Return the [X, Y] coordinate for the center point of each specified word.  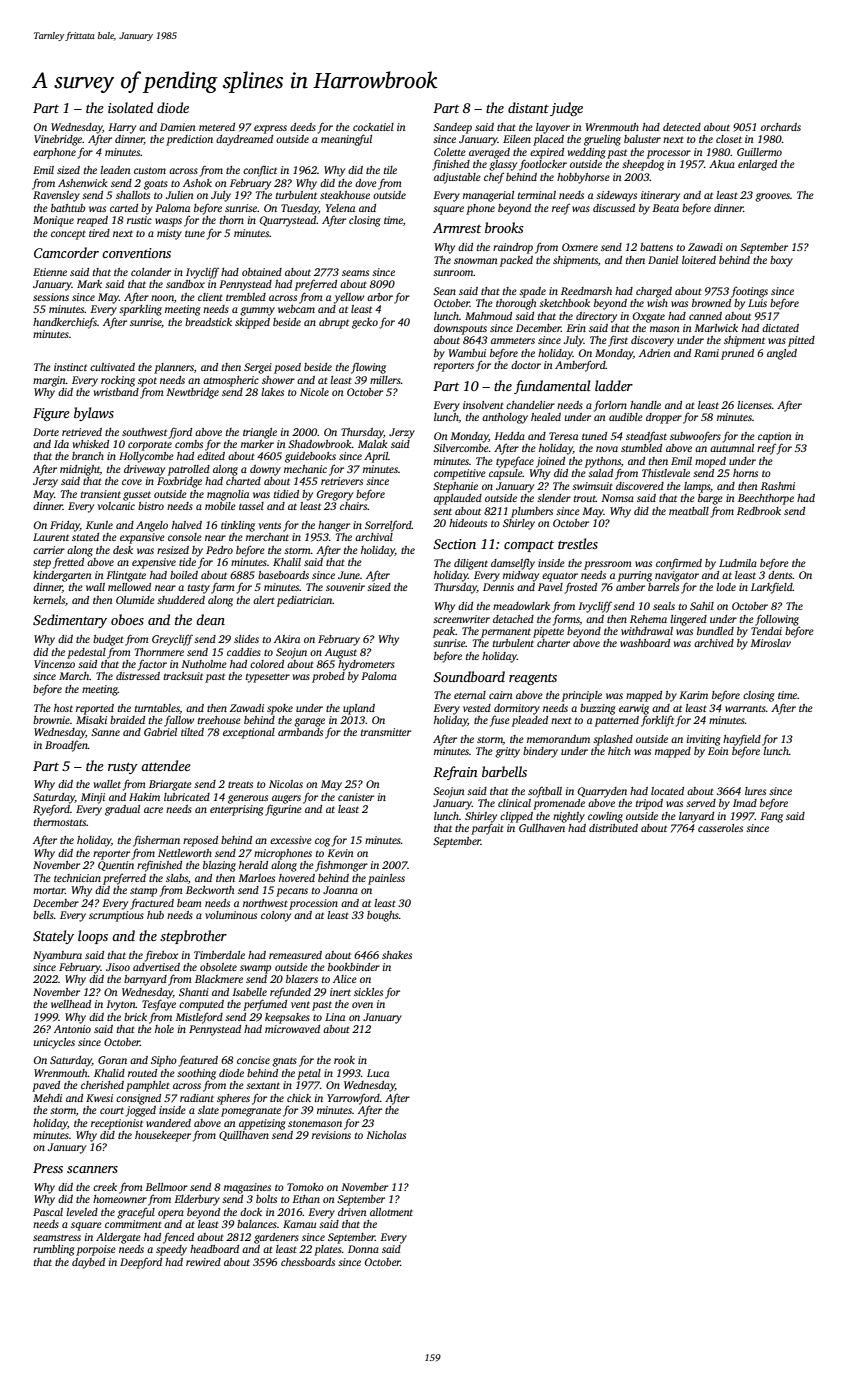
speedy [171, 1250]
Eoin [718, 751]
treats [240, 784]
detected [682, 127]
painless [386, 879]
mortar [49, 890]
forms [566, 620]
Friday [65, 526]
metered [217, 127]
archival [374, 537]
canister [356, 797]
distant [528, 107]
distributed [613, 828]
